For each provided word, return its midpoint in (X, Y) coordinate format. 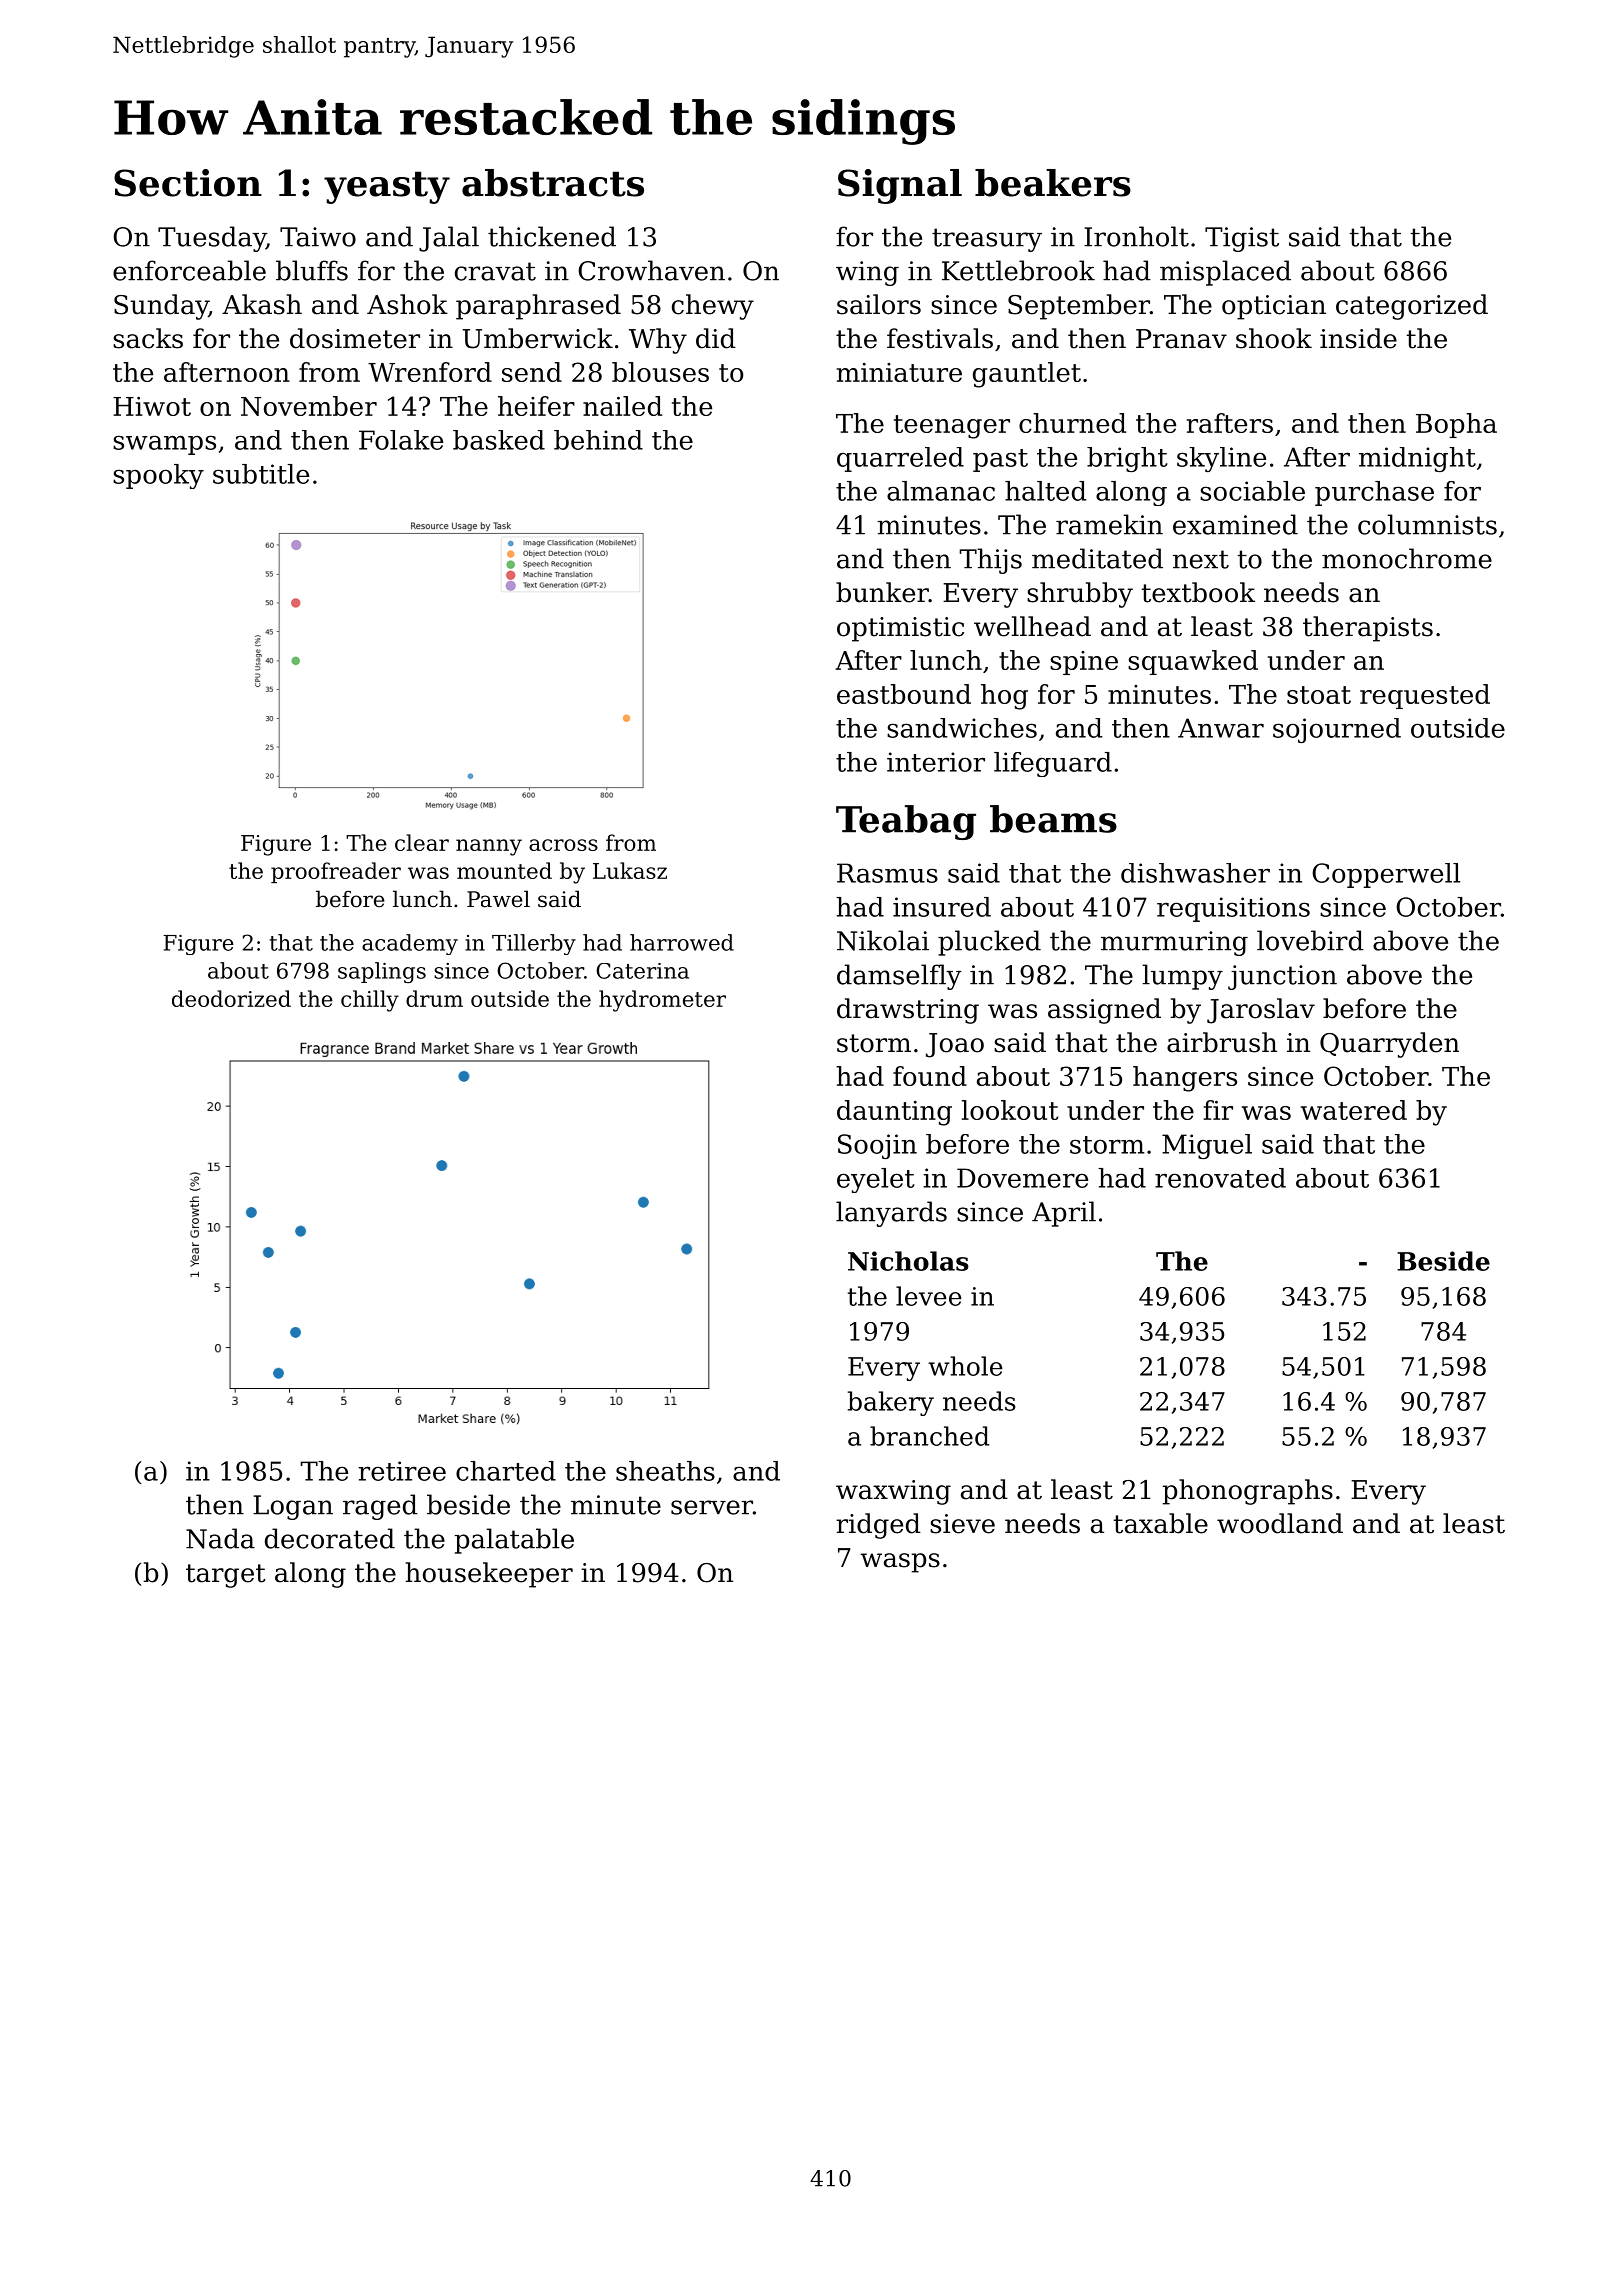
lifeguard (1053, 764)
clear (422, 842)
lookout (1010, 1110)
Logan (293, 1507)
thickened (552, 236)
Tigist (1242, 239)
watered (1354, 1110)
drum (434, 998)
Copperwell (1386, 875)
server (712, 1507)
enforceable (189, 270)
